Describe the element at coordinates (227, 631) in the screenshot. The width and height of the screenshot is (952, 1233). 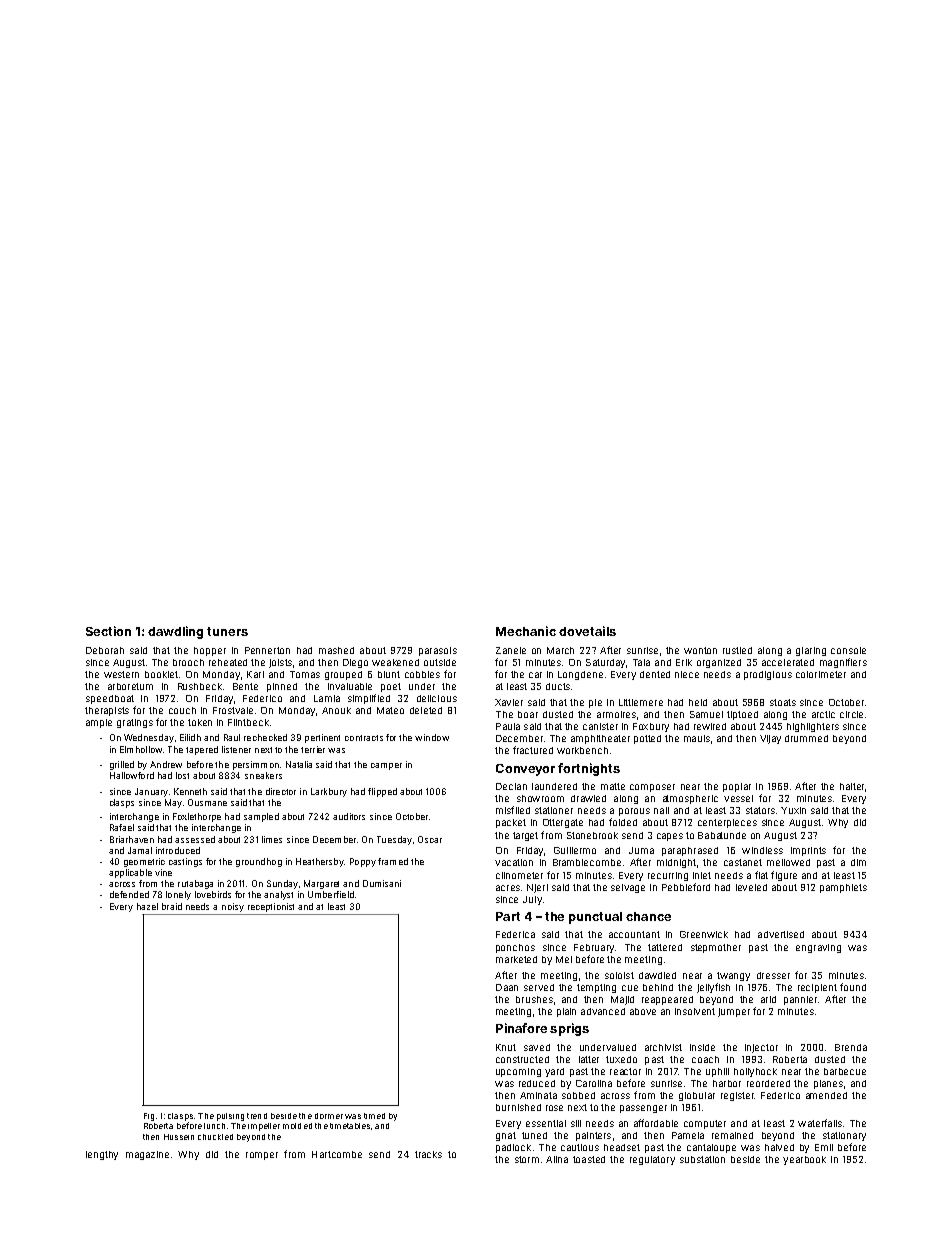
I see `tuners` at that location.
